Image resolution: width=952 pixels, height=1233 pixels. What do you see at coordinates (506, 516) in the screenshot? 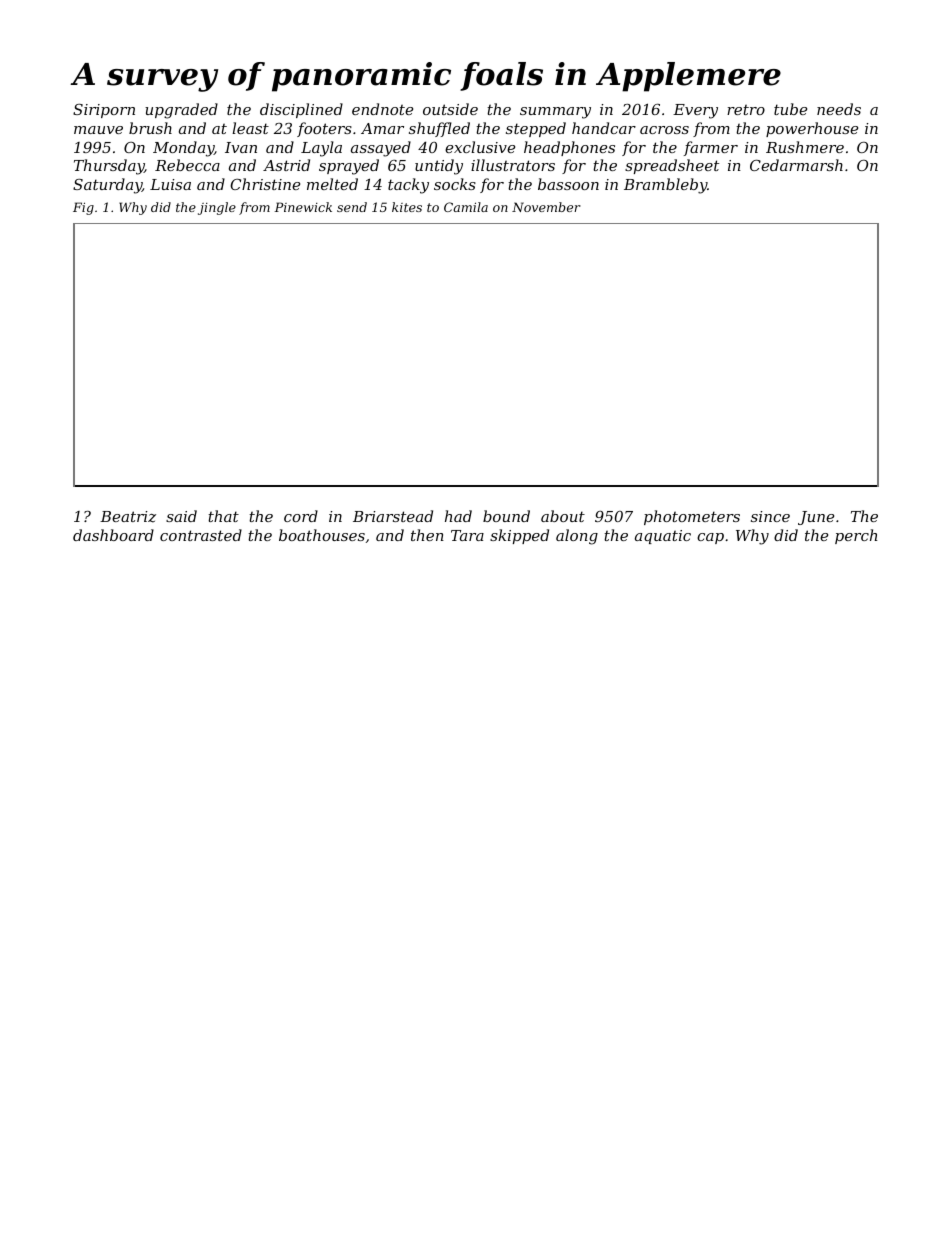
I see `bound` at bounding box center [506, 516].
